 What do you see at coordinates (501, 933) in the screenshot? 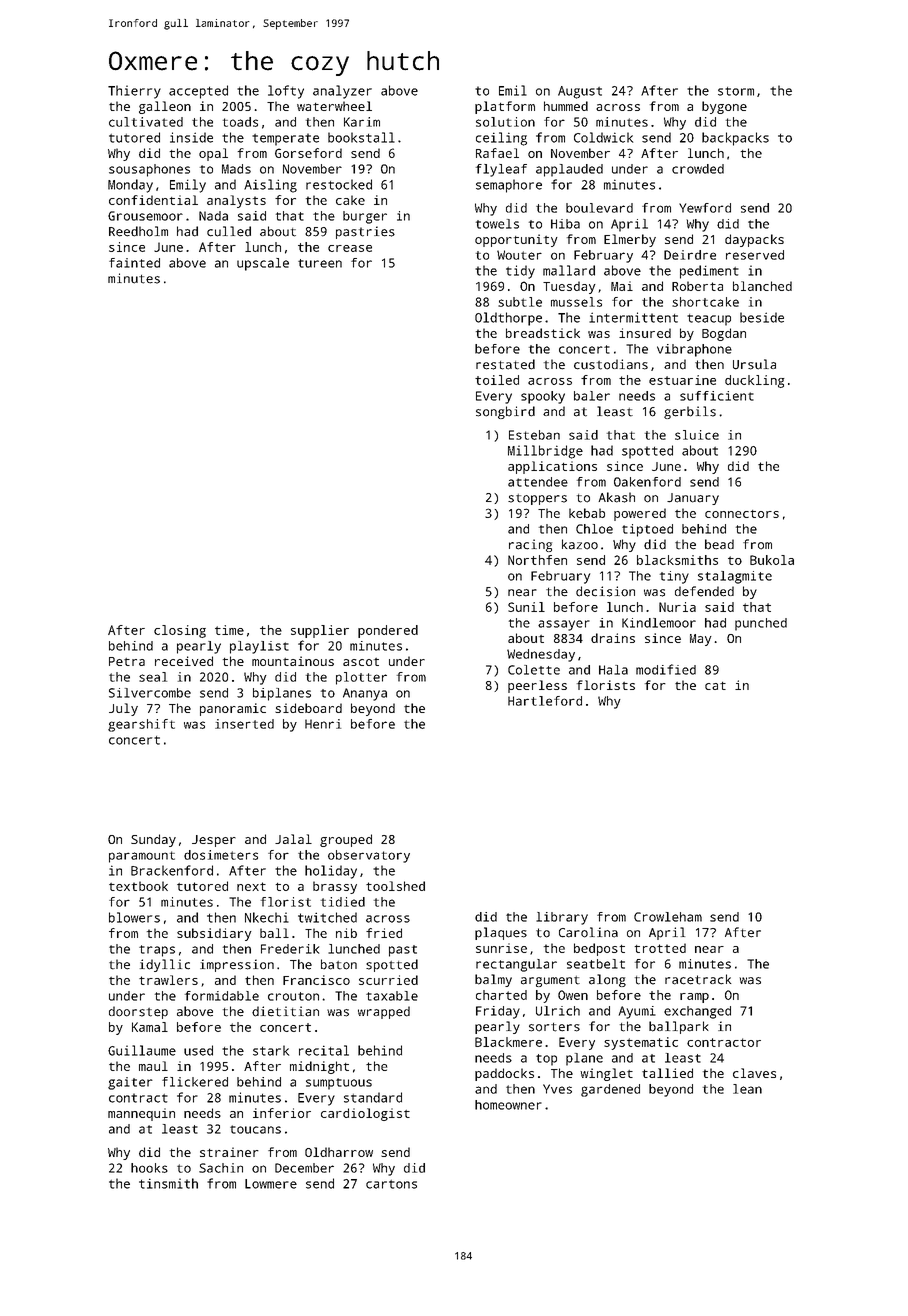
I see `plaques` at bounding box center [501, 933].
